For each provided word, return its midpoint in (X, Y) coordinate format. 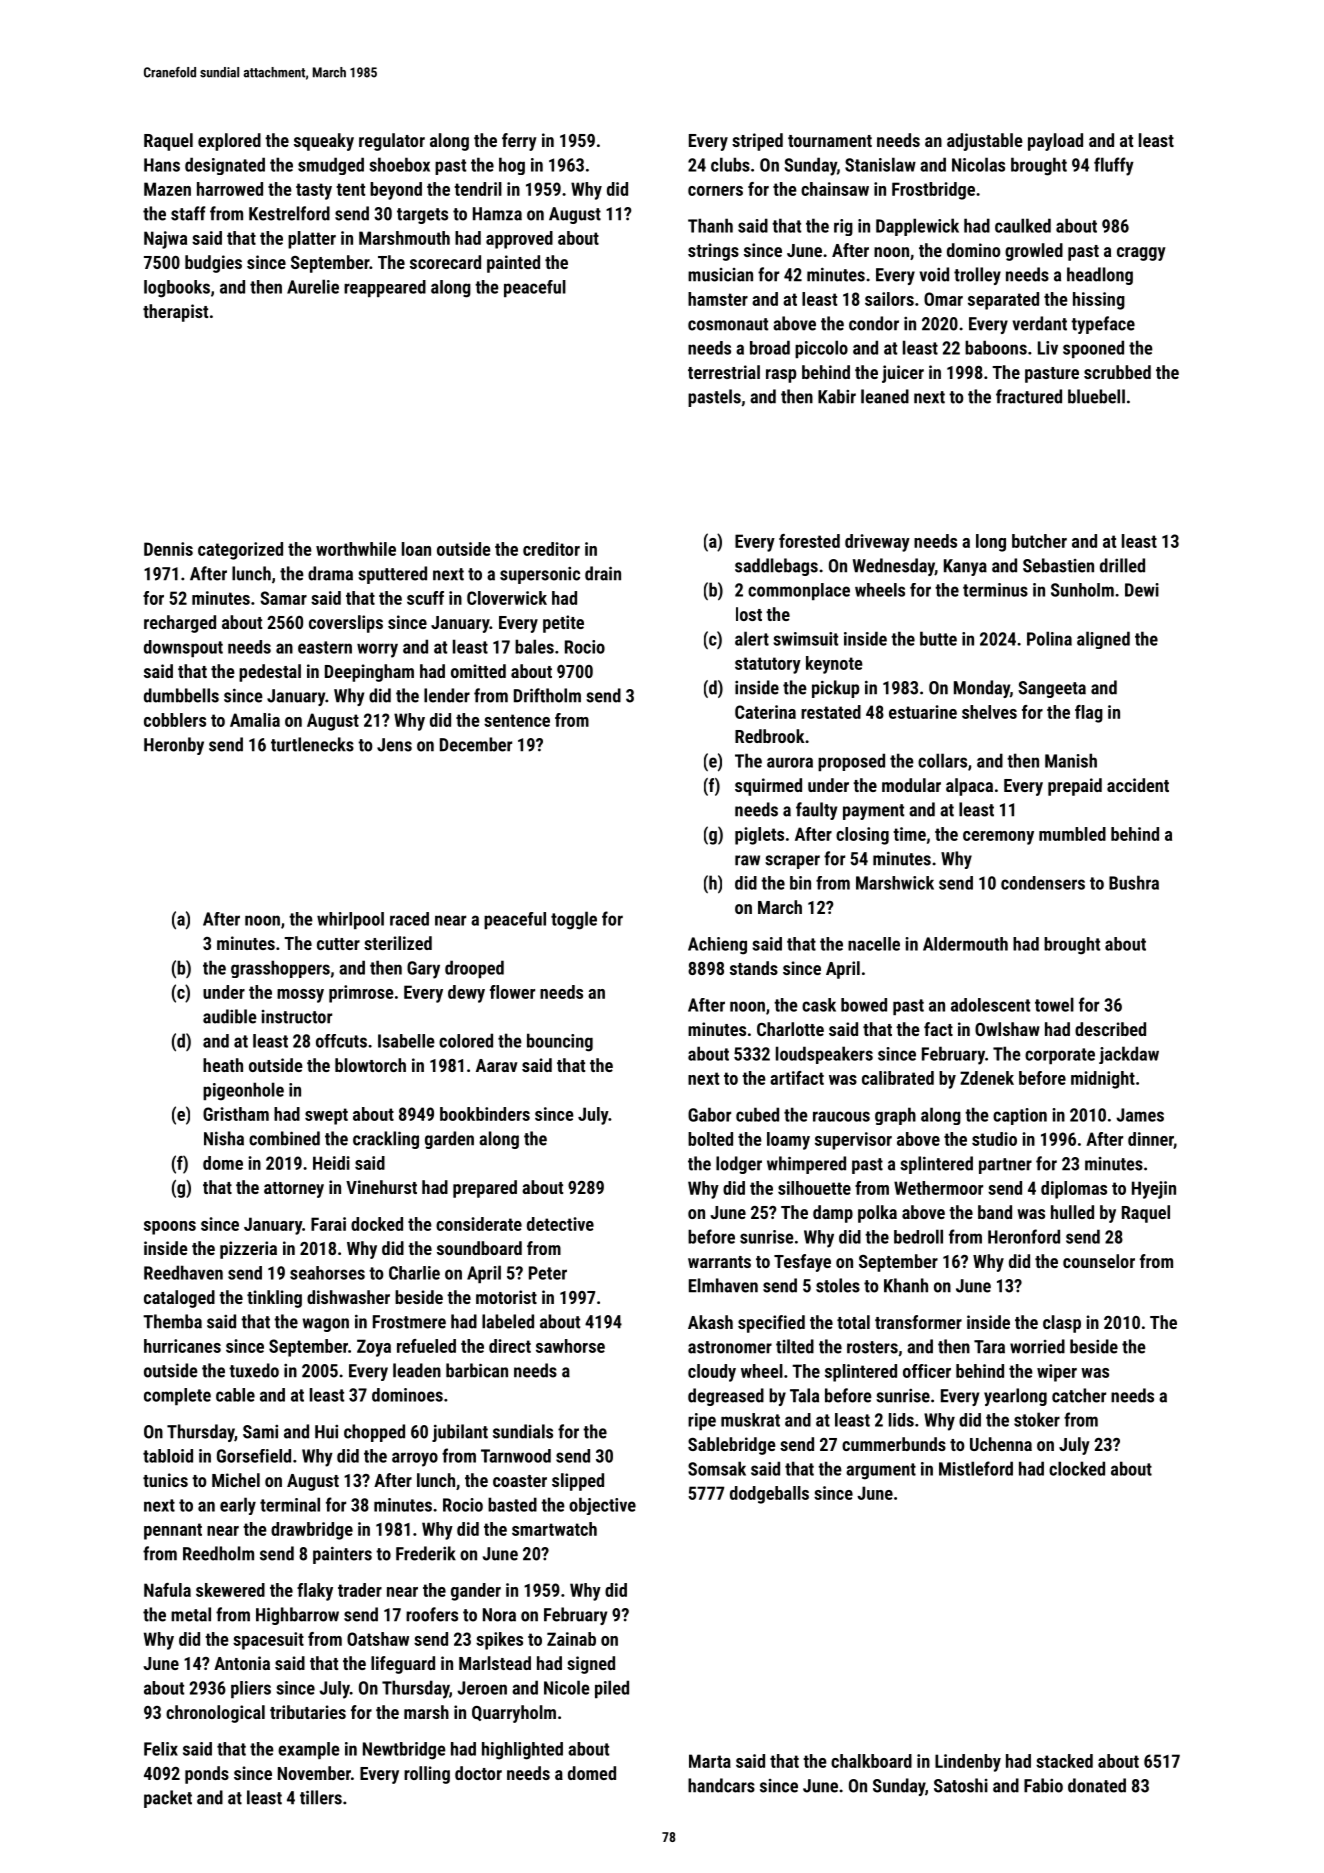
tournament (830, 141)
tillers (321, 1797)
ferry (519, 142)
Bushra (1134, 882)
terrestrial (724, 372)
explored (229, 142)
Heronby (174, 746)
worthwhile (356, 549)
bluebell (1096, 396)
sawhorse (570, 1346)
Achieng (717, 946)
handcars (721, 1785)
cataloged (179, 1299)
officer (927, 1371)
